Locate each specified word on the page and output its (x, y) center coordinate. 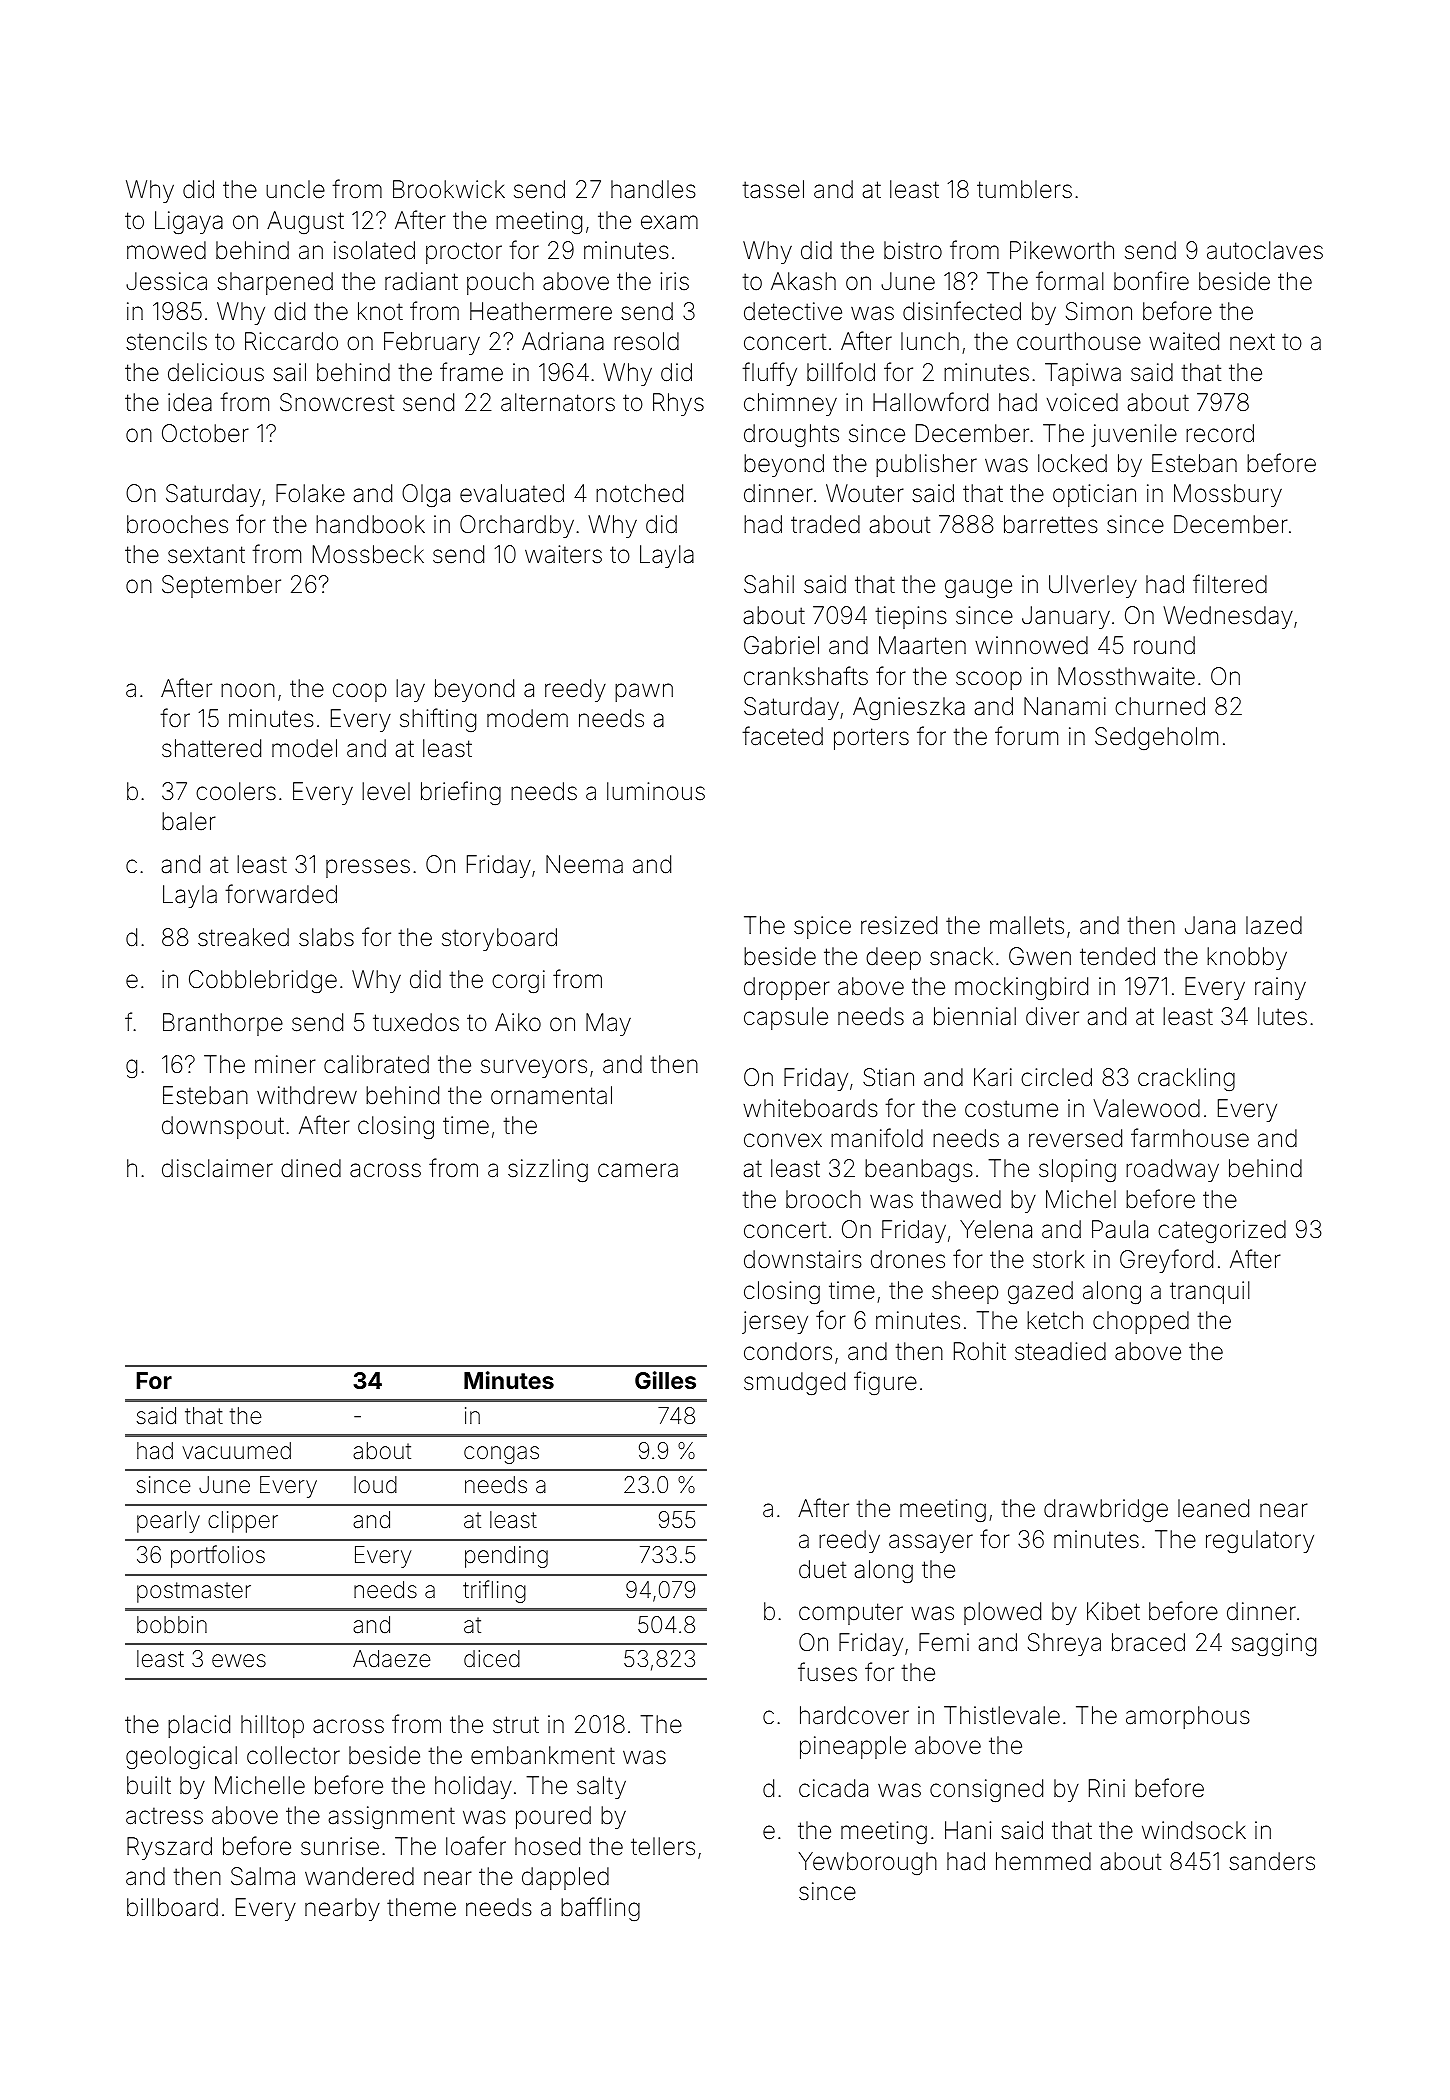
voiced (1082, 402)
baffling (600, 1909)
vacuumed (236, 1451)
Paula (1120, 1229)
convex (783, 1140)
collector (293, 1755)
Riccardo (291, 341)
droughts (791, 435)
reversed (1075, 1138)
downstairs (803, 1259)
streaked (243, 937)
